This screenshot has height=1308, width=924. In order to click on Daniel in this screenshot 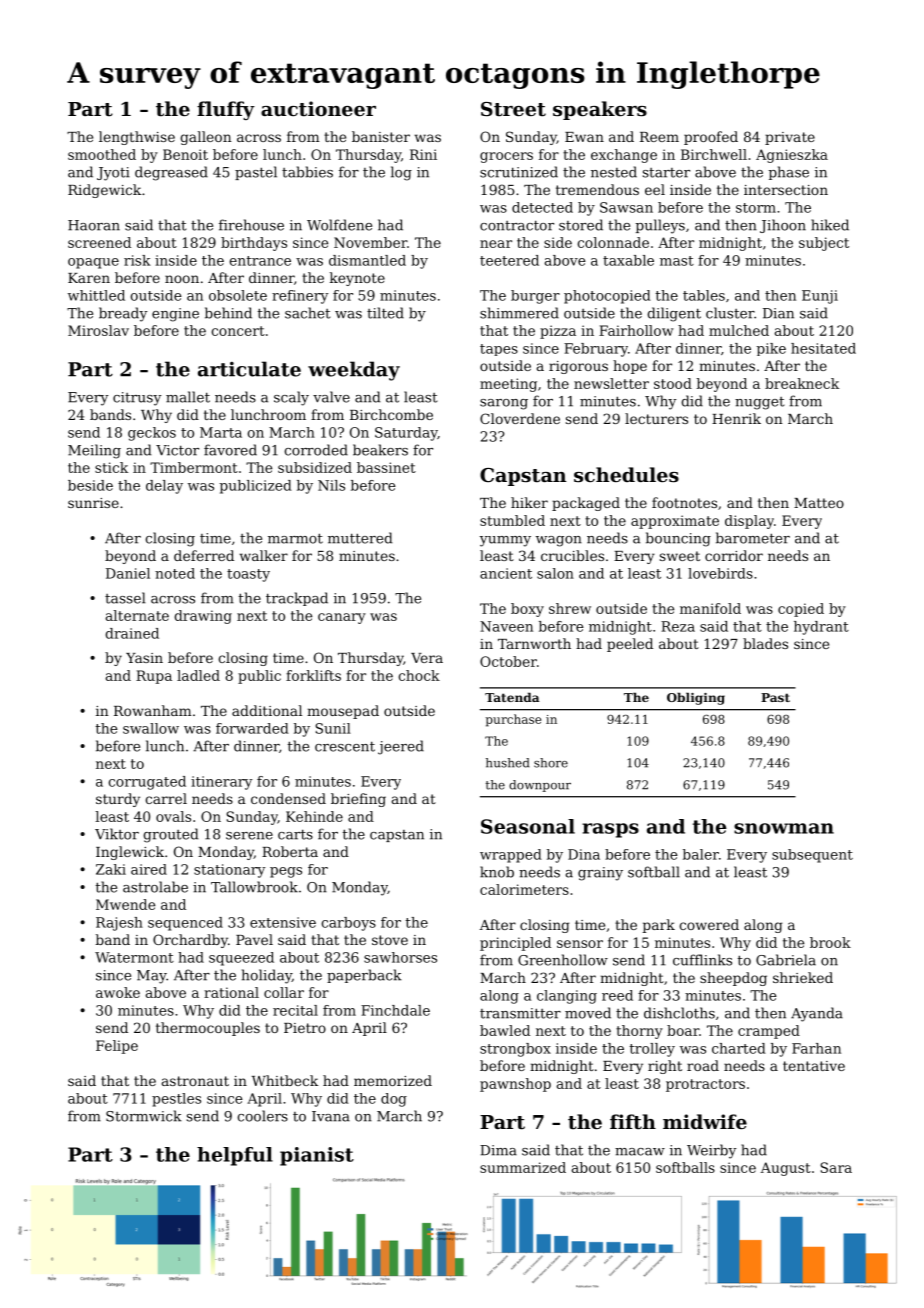, I will do `click(128, 573)`.
